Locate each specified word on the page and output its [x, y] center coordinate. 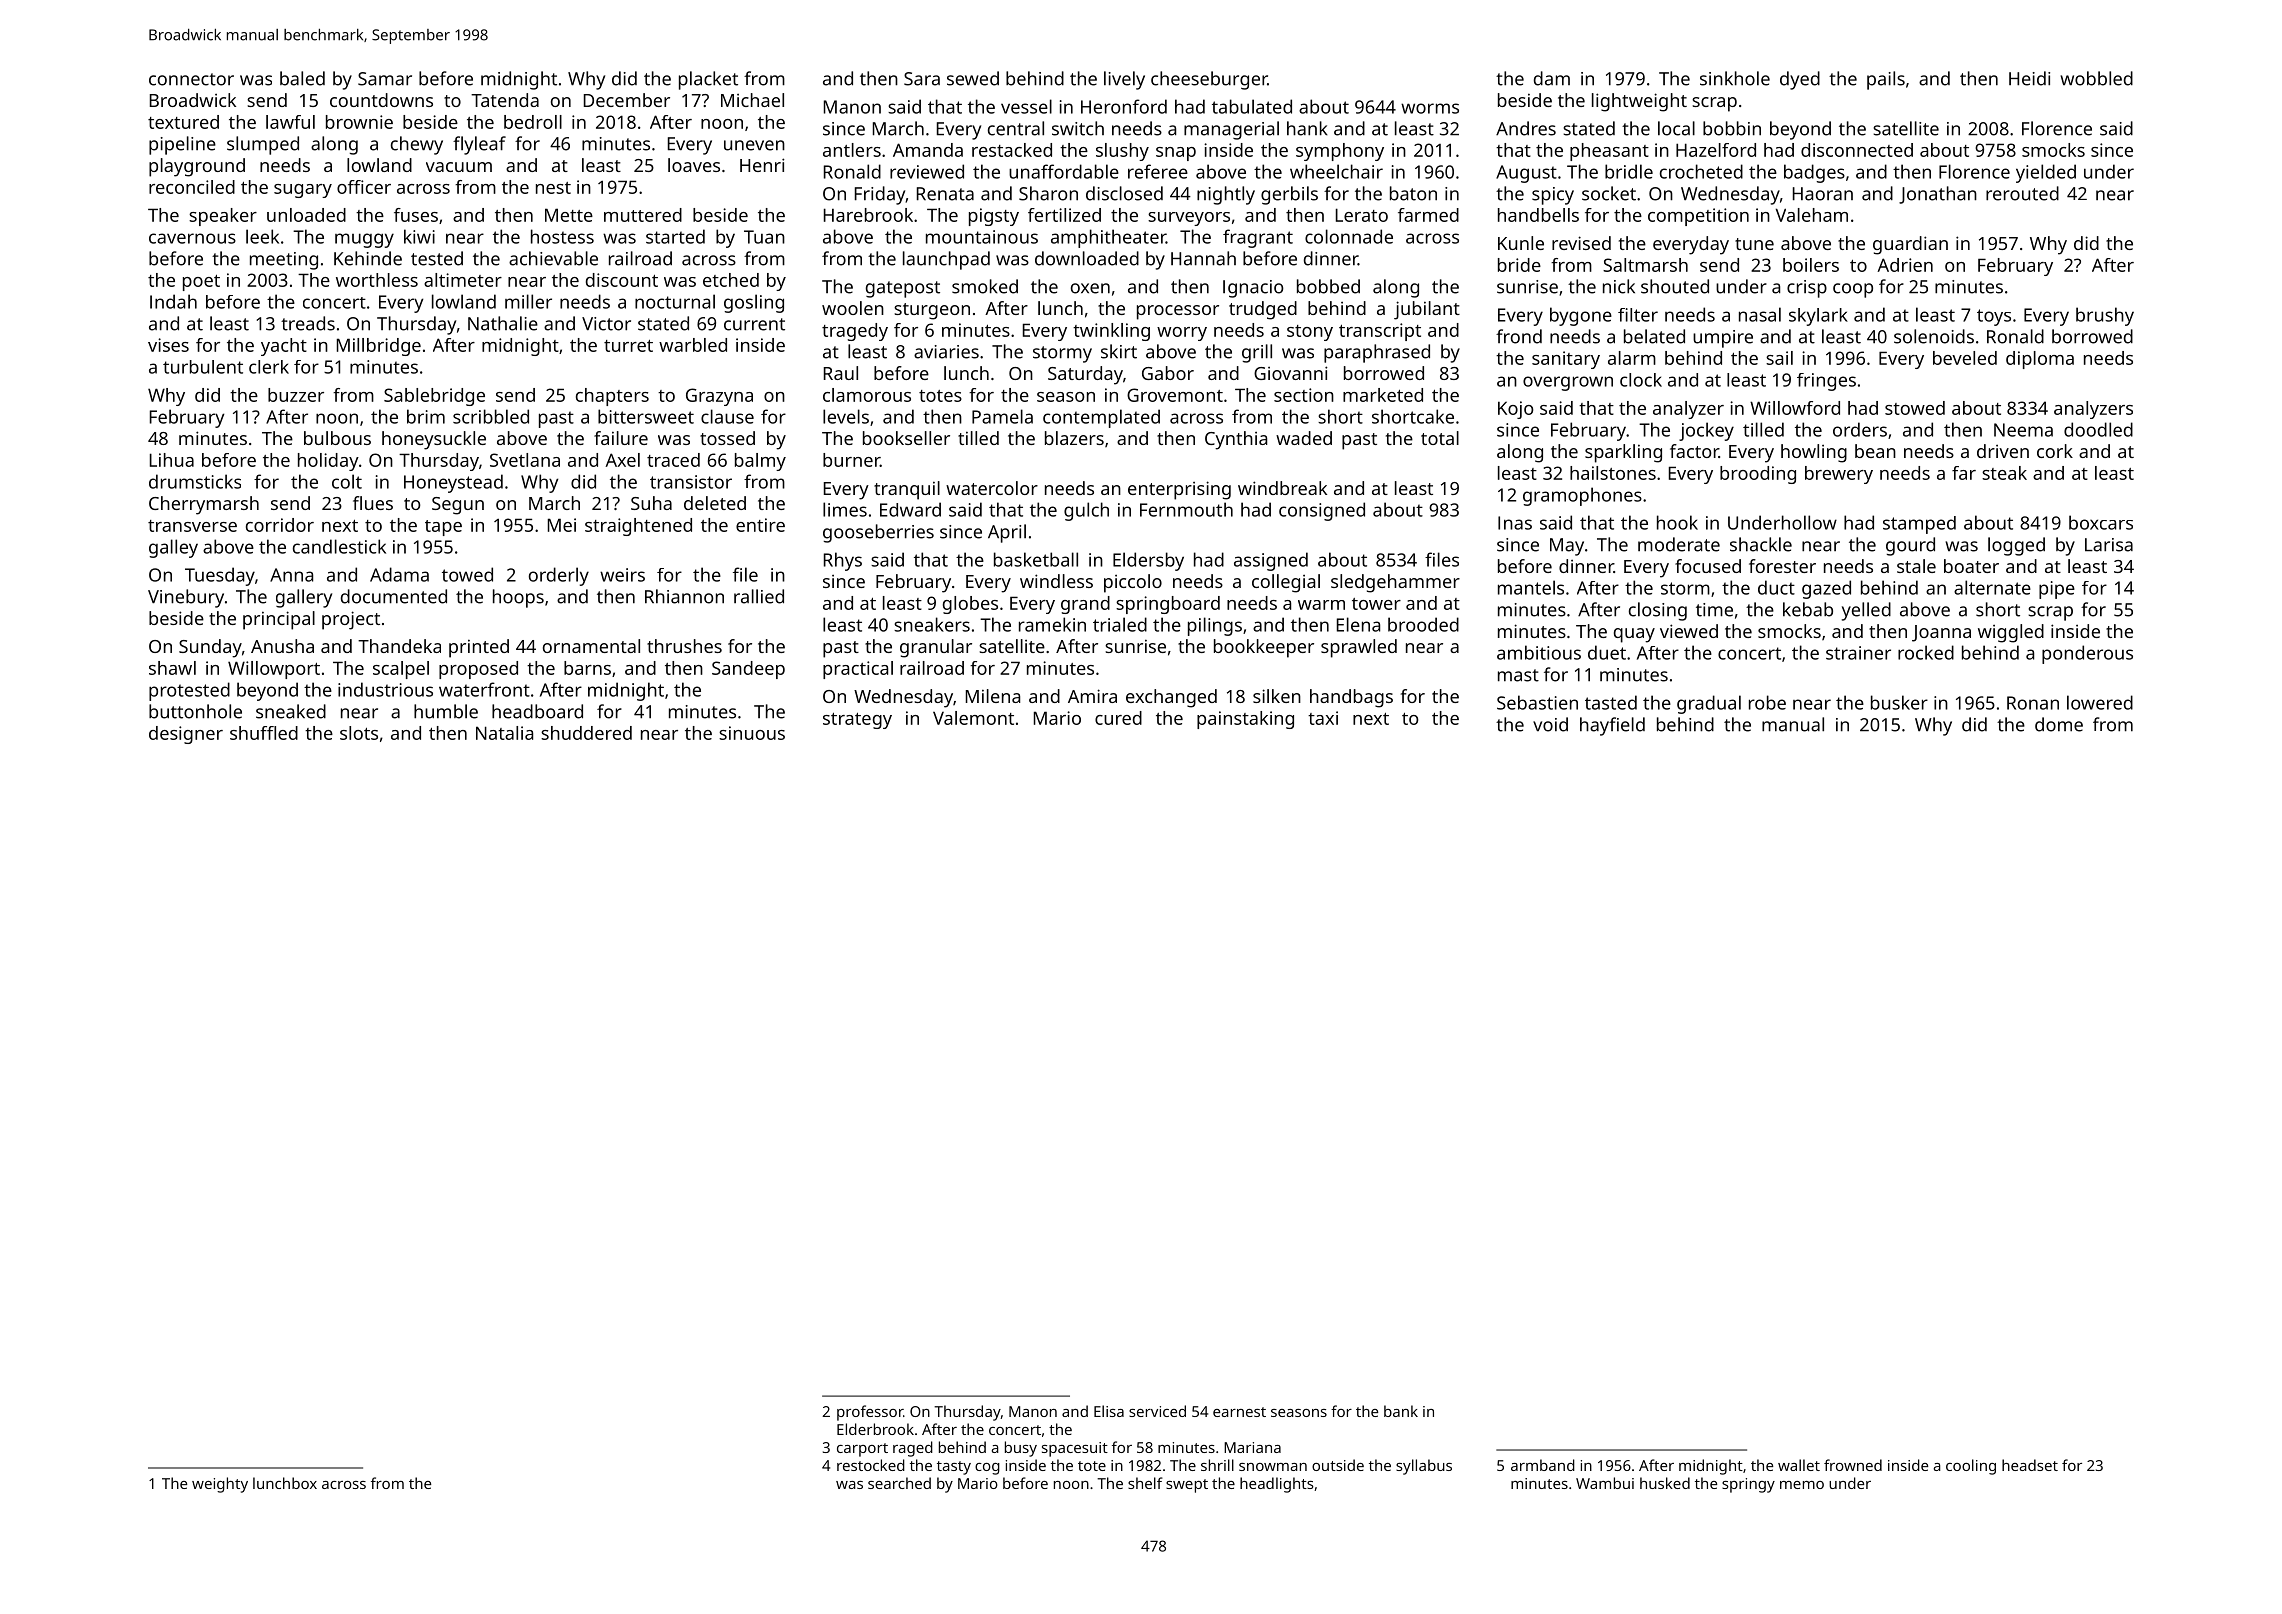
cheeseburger [1209, 80]
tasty [954, 1468]
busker [1899, 702]
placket [708, 80]
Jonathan [1938, 195]
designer [186, 735]
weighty [220, 1485]
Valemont [973, 718]
